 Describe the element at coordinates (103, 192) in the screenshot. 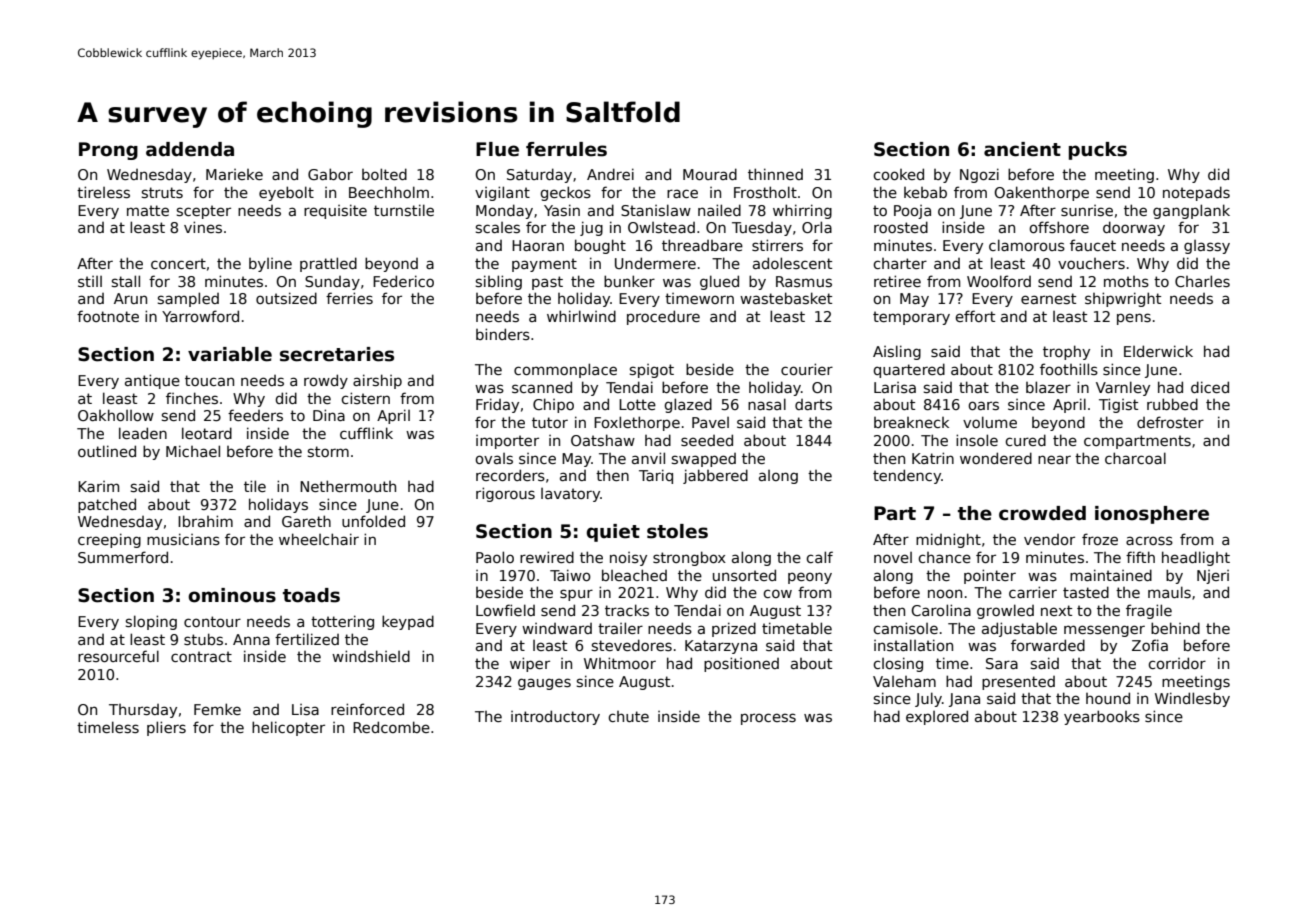

I see `tireless` at that location.
